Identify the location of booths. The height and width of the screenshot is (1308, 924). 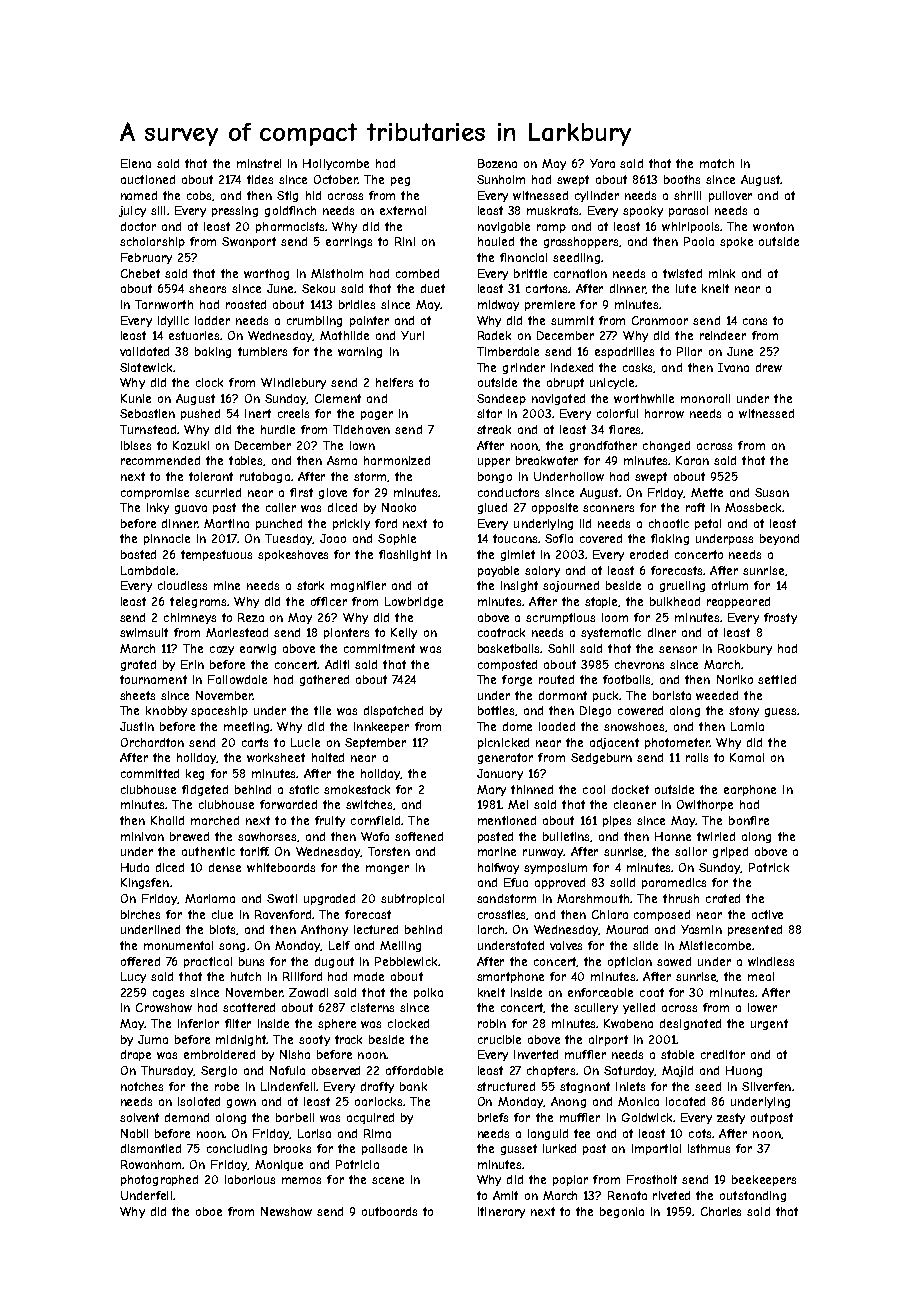
(682, 179).
